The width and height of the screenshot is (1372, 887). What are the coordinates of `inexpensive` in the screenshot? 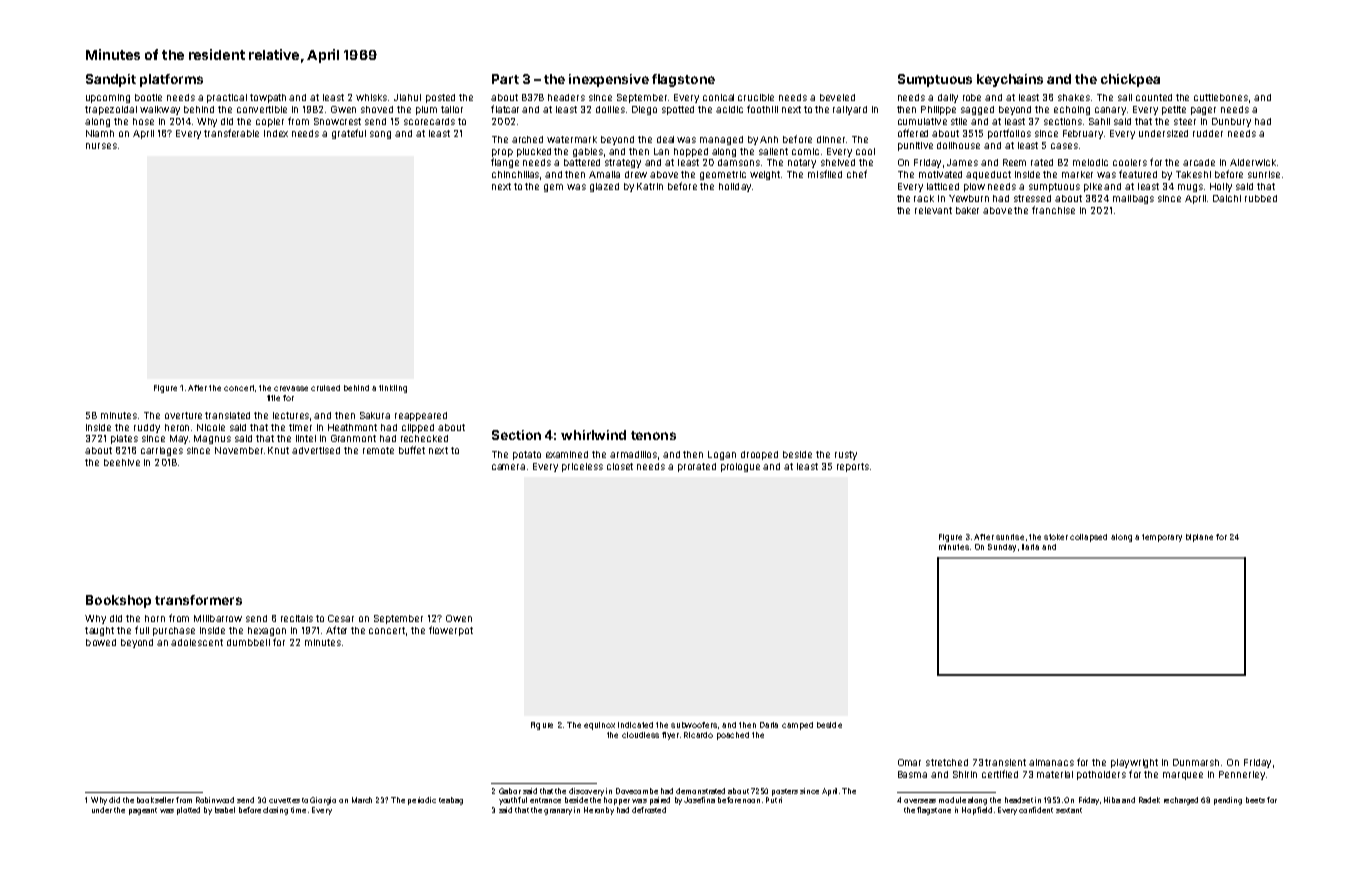 It's located at (609, 80).
